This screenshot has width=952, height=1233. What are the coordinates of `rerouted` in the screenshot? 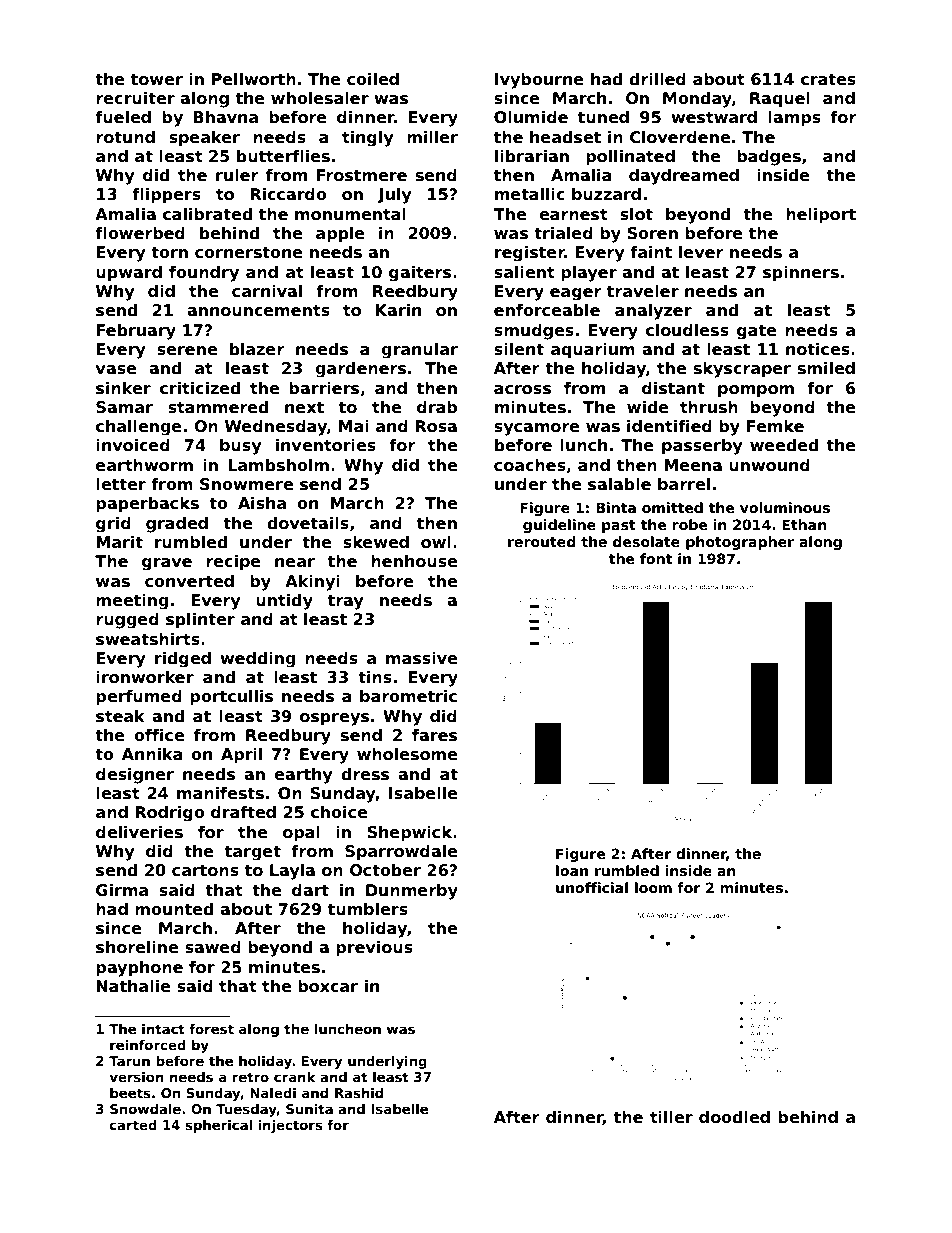 It's located at (542, 541).
